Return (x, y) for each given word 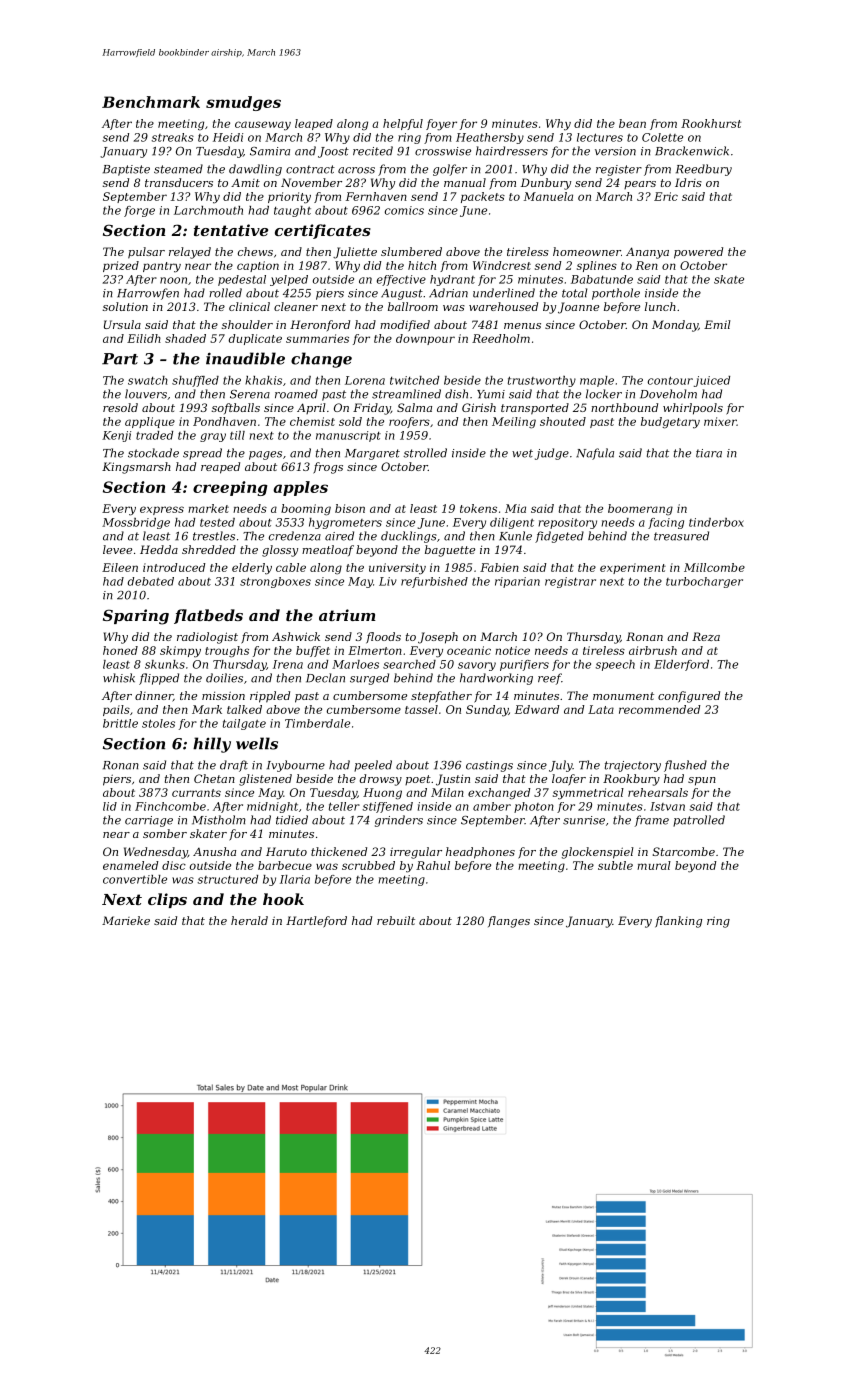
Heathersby (490, 138)
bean (632, 123)
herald (249, 920)
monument (623, 696)
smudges (243, 103)
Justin (453, 780)
